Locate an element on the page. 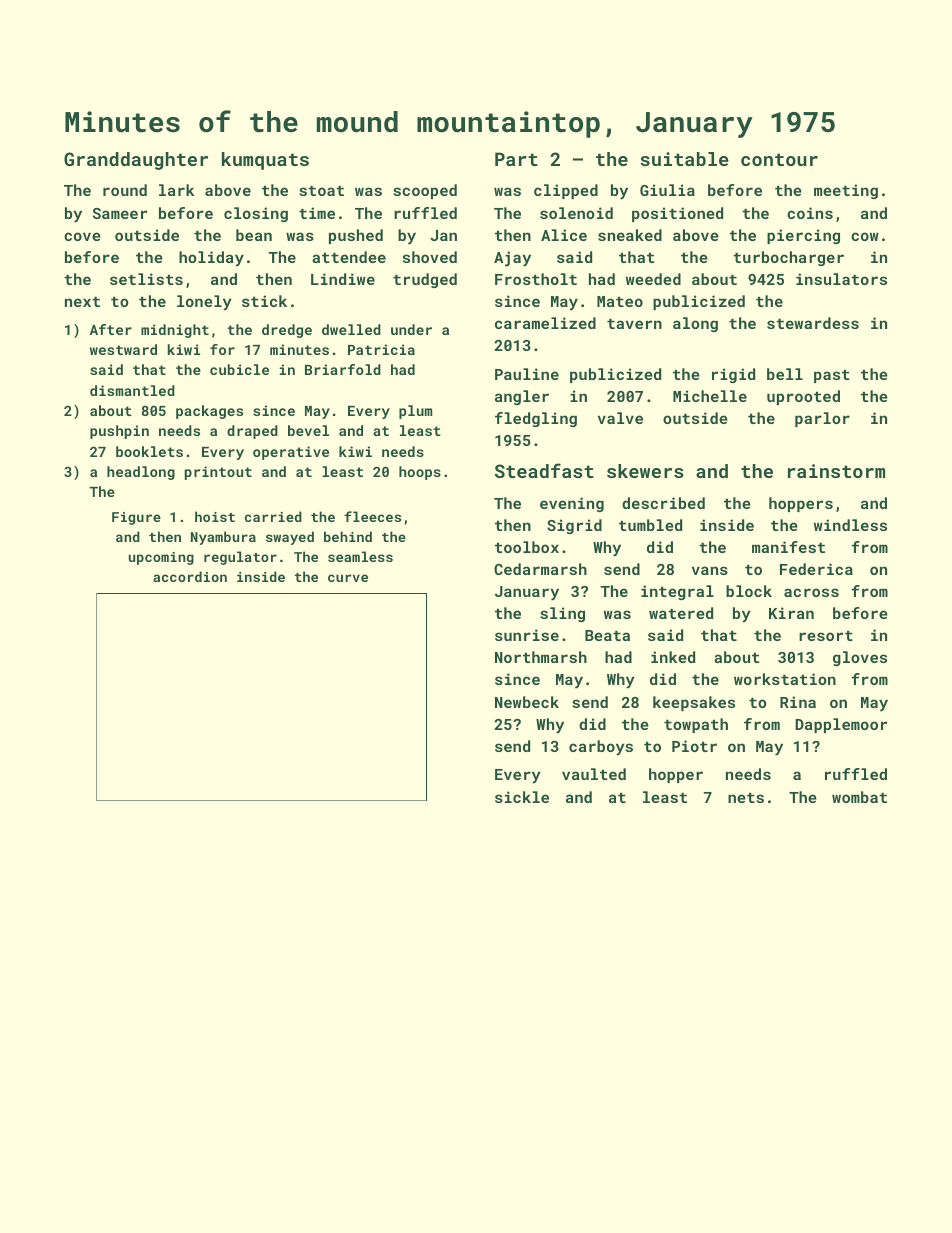 This page has height=1233, width=952. Northmarsh is located at coordinates (541, 657).
